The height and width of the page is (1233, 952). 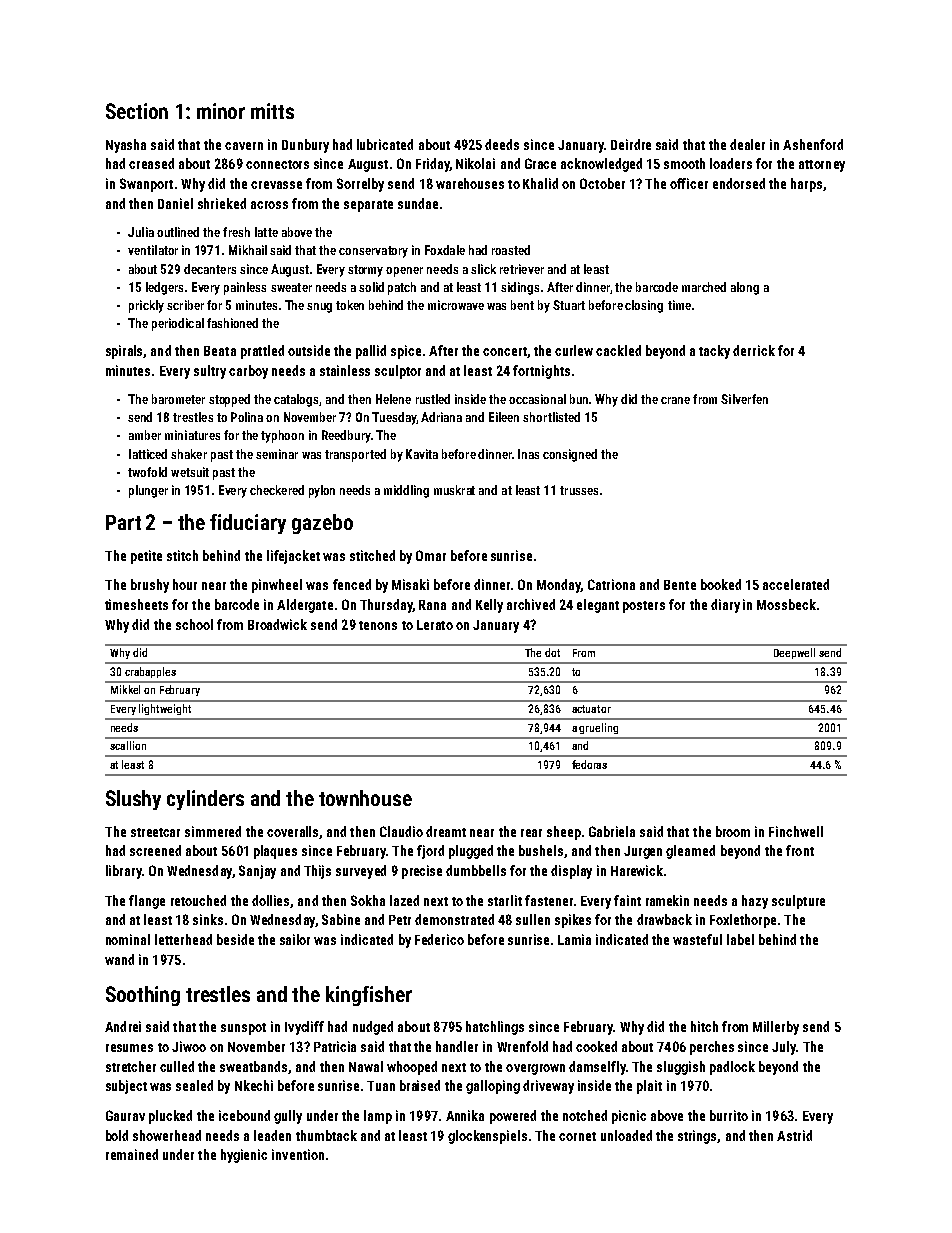 I want to click on Federico, so click(x=439, y=939).
